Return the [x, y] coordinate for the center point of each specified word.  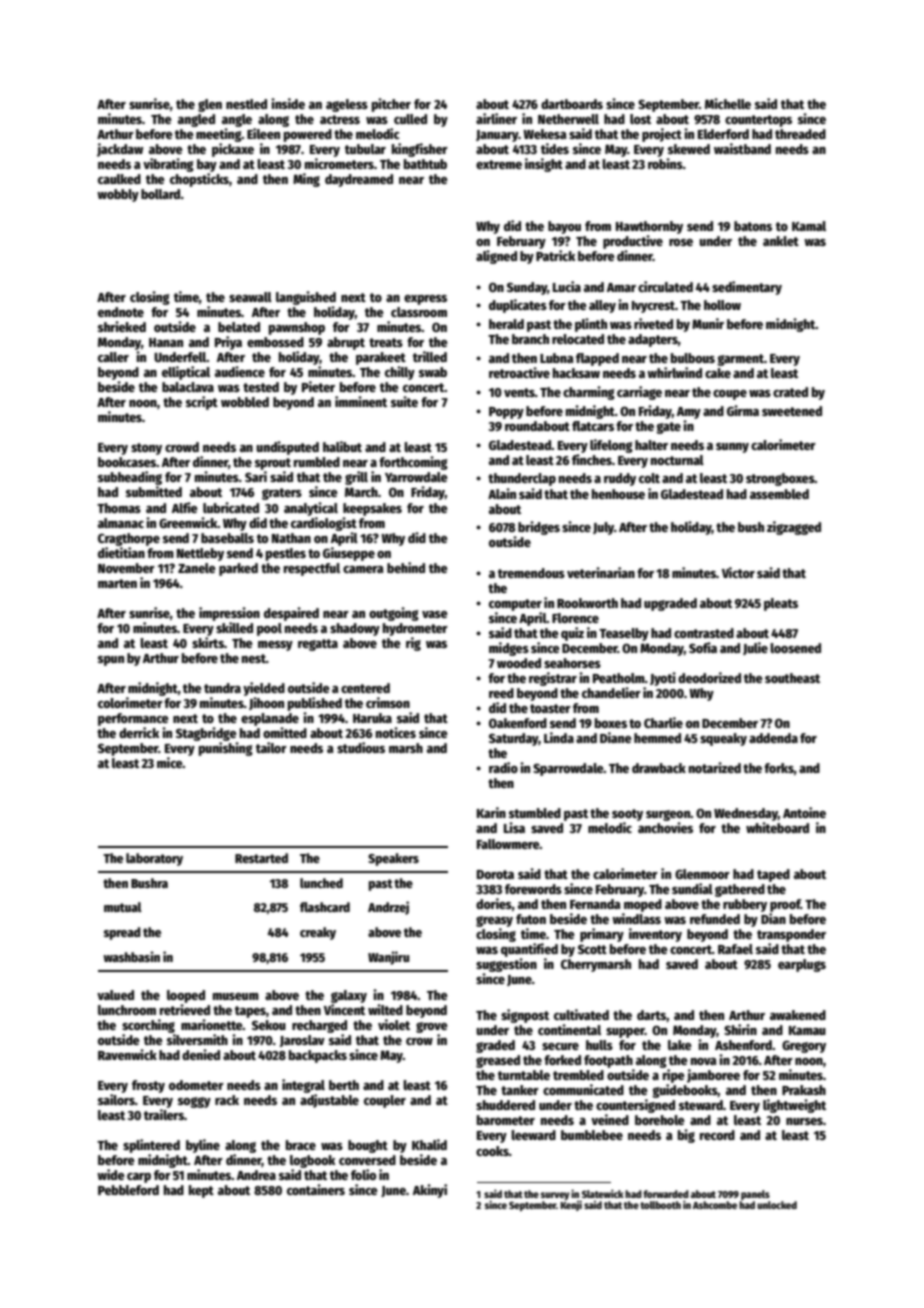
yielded [264, 689]
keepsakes [372, 509]
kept [201, 1191]
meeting [219, 135]
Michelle [728, 103]
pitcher [391, 105]
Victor [738, 572]
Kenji [571, 1206]
